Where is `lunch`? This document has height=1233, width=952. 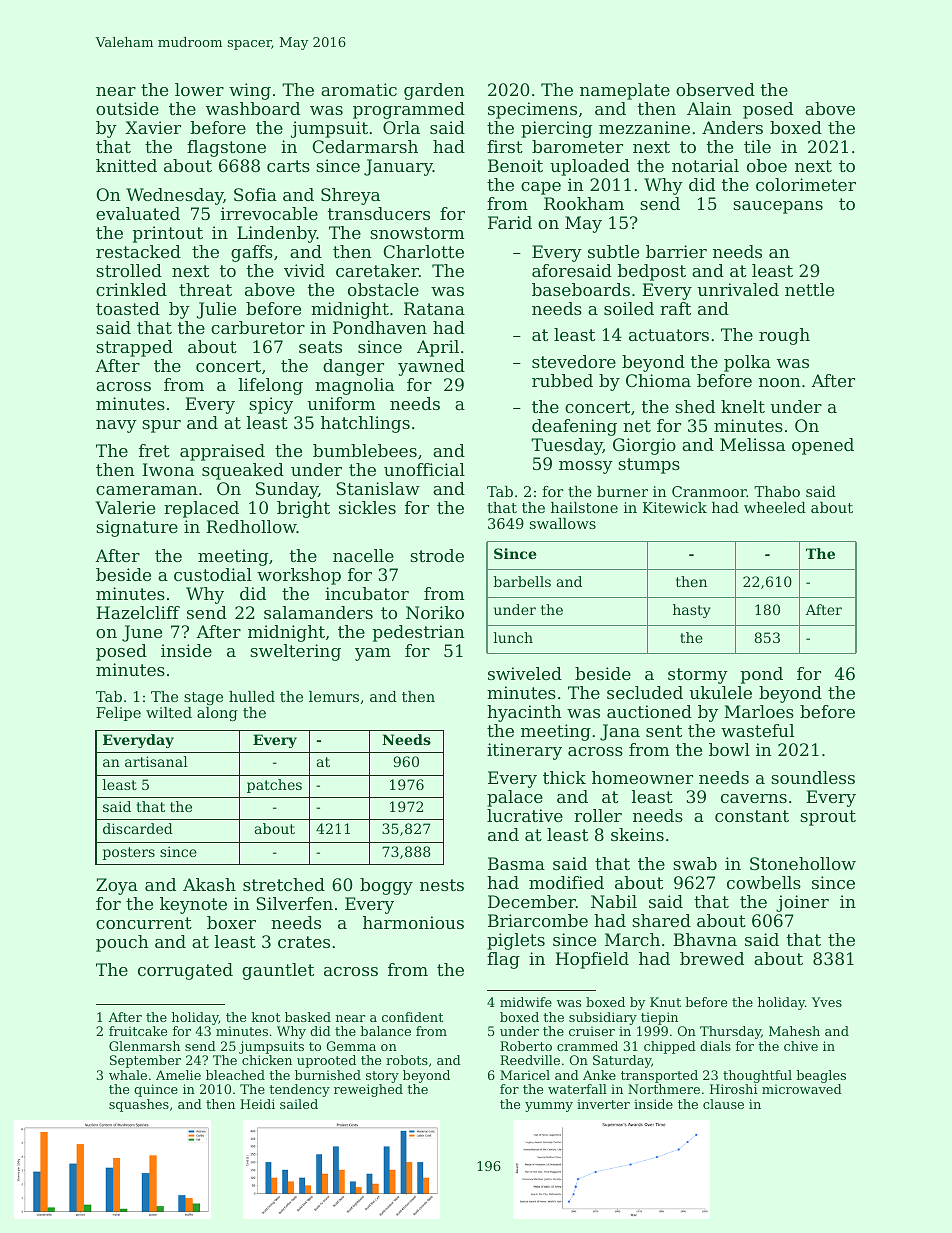 lunch is located at coordinates (513, 637).
